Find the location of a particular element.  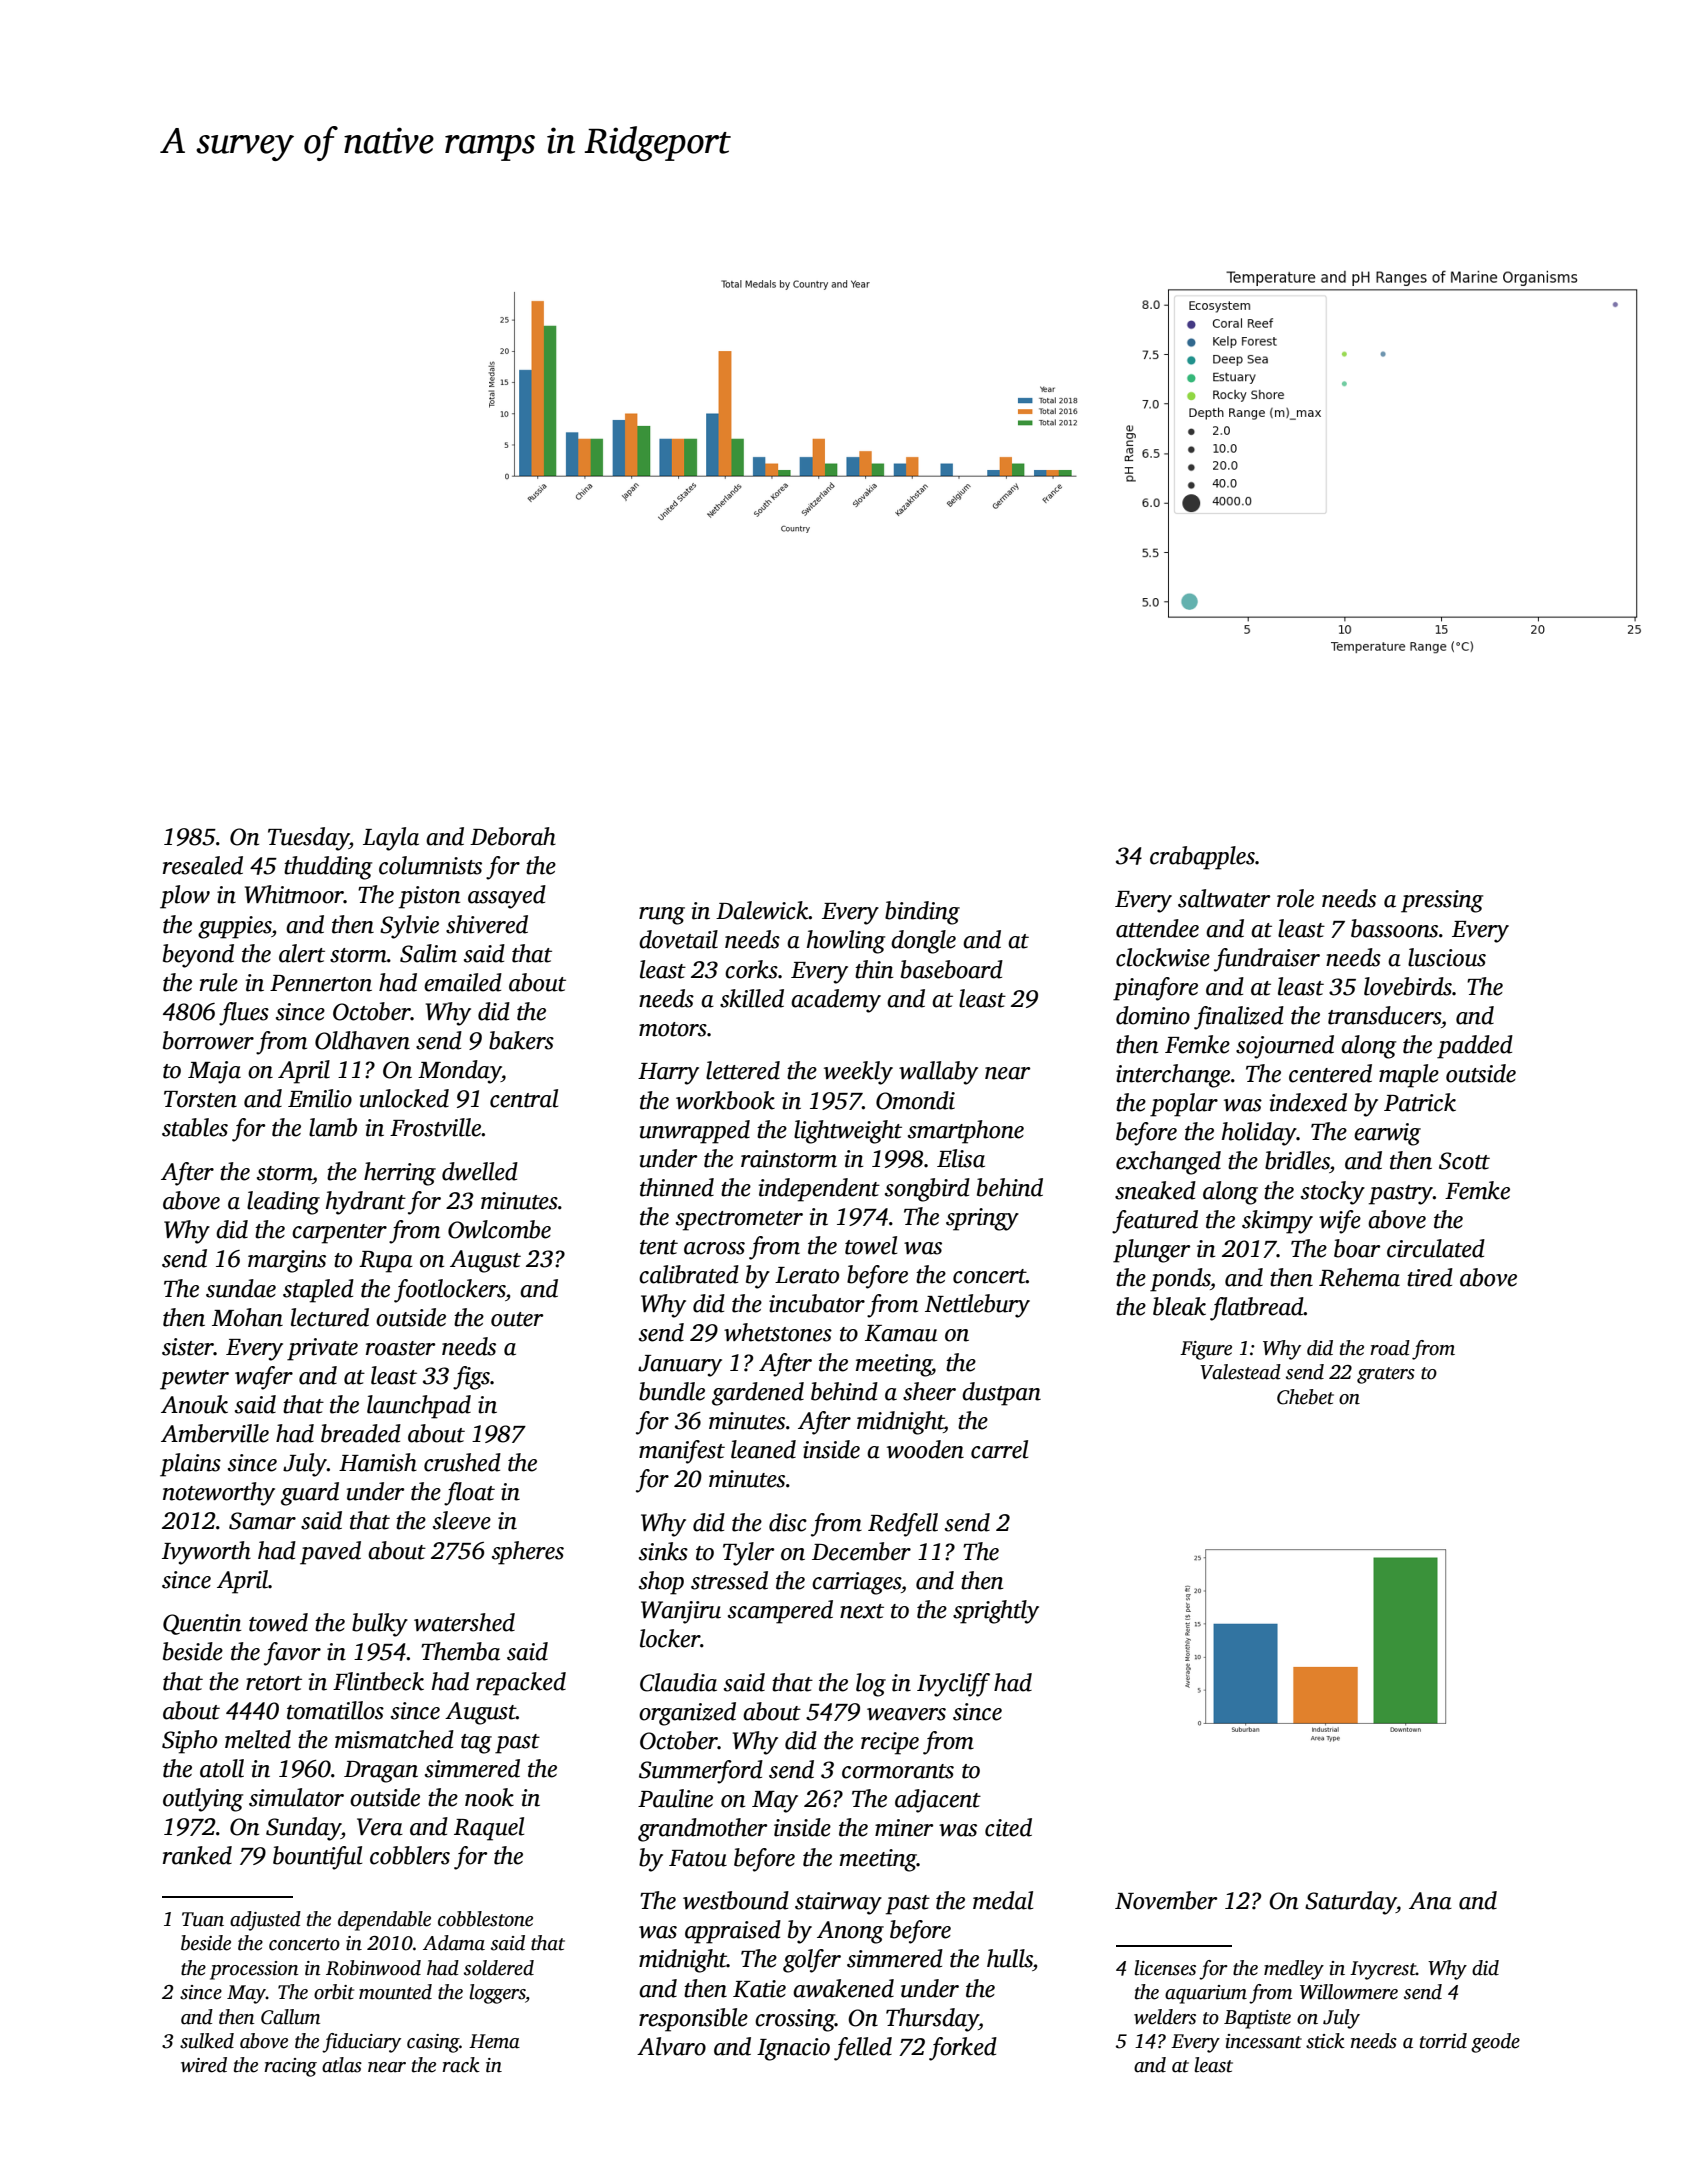

Ivyworth is located at coordinates (206, 1553).
